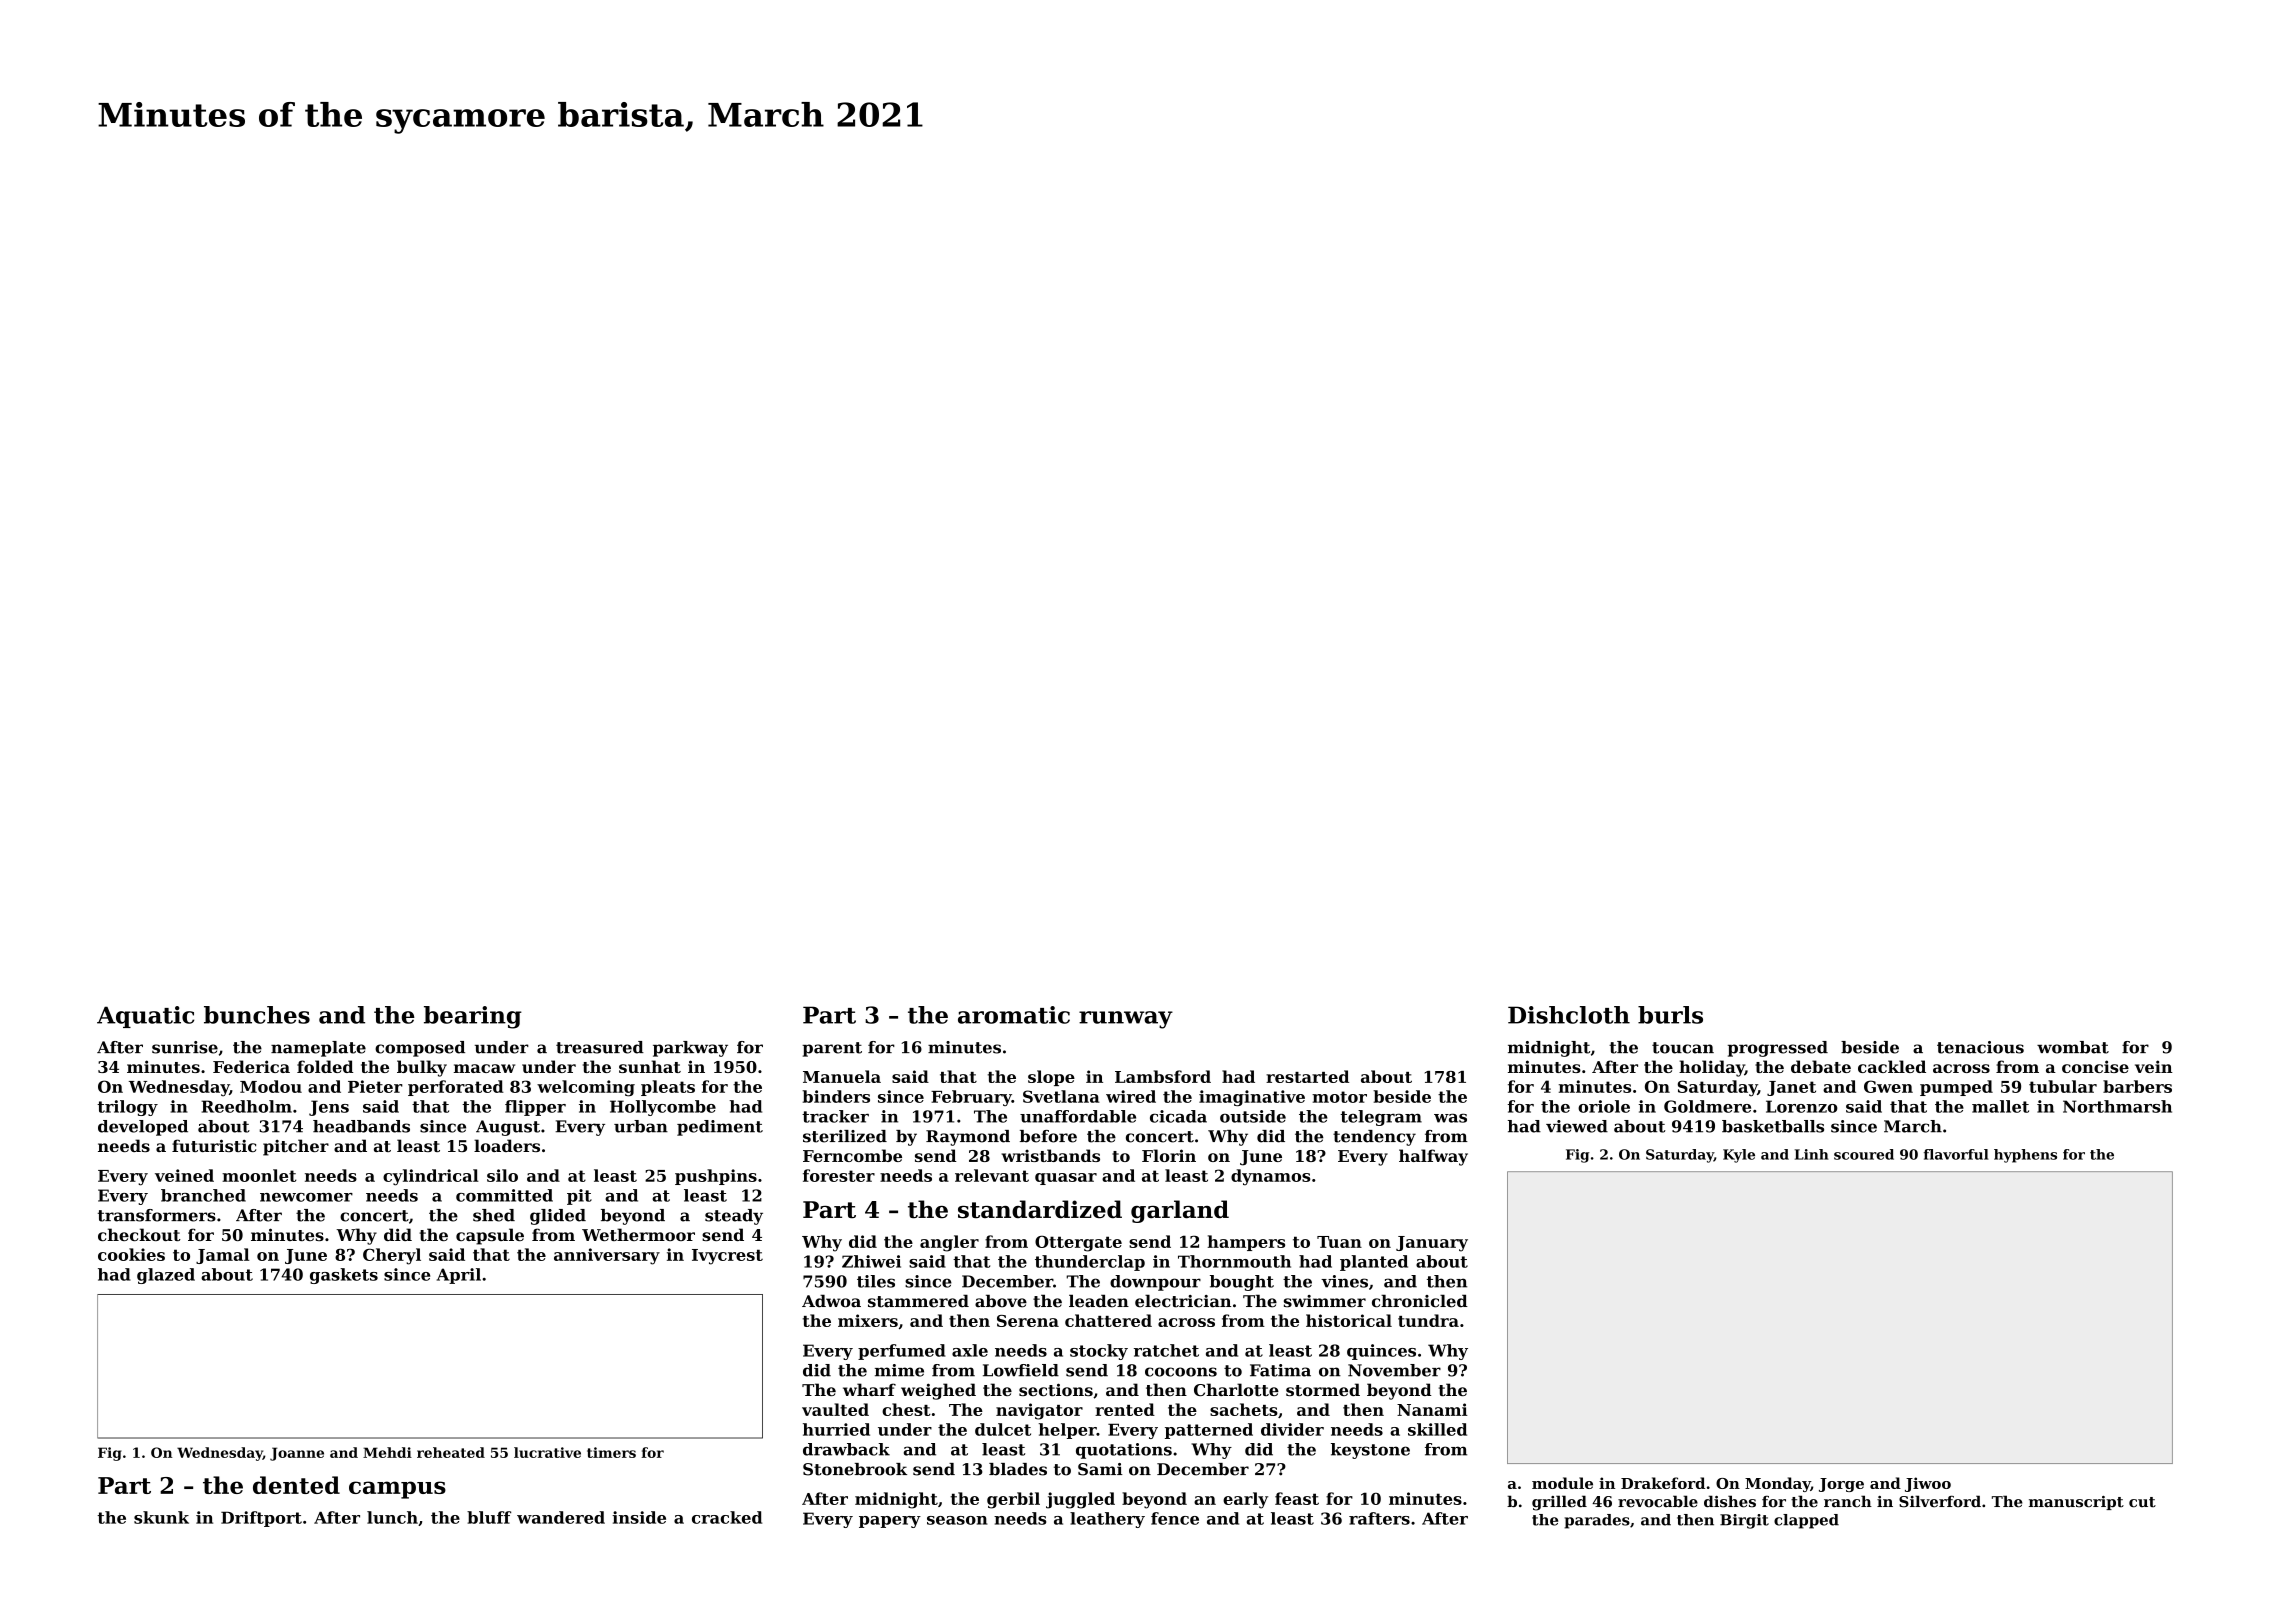 This screenshot has height=1605, width=2270. What do you see at coordinates (868, 1320) in the screenshot?
I see `mixers` at bounding box center [868, 1320].
